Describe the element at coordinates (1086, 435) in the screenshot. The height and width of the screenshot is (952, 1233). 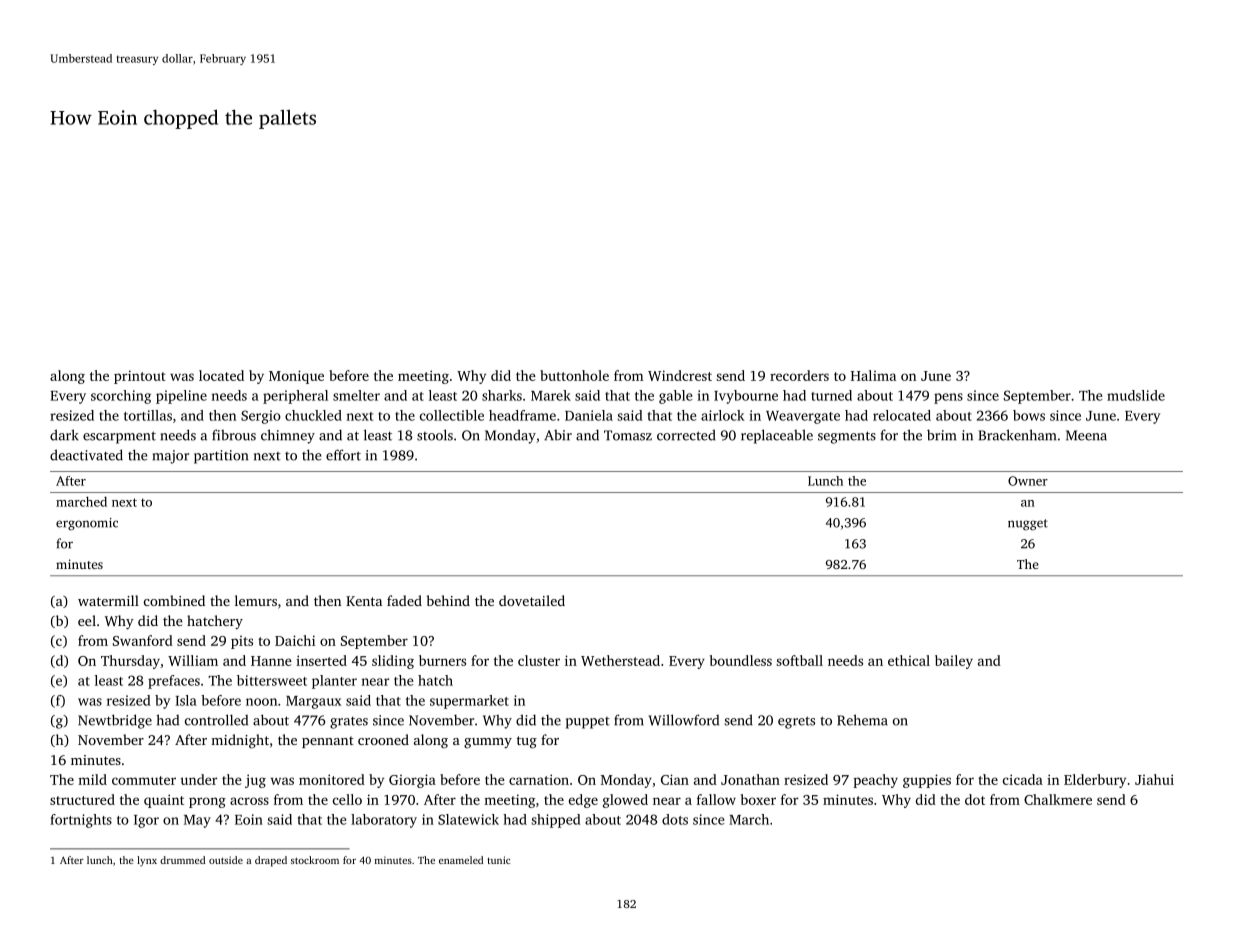
I see `Meena` at that location.
